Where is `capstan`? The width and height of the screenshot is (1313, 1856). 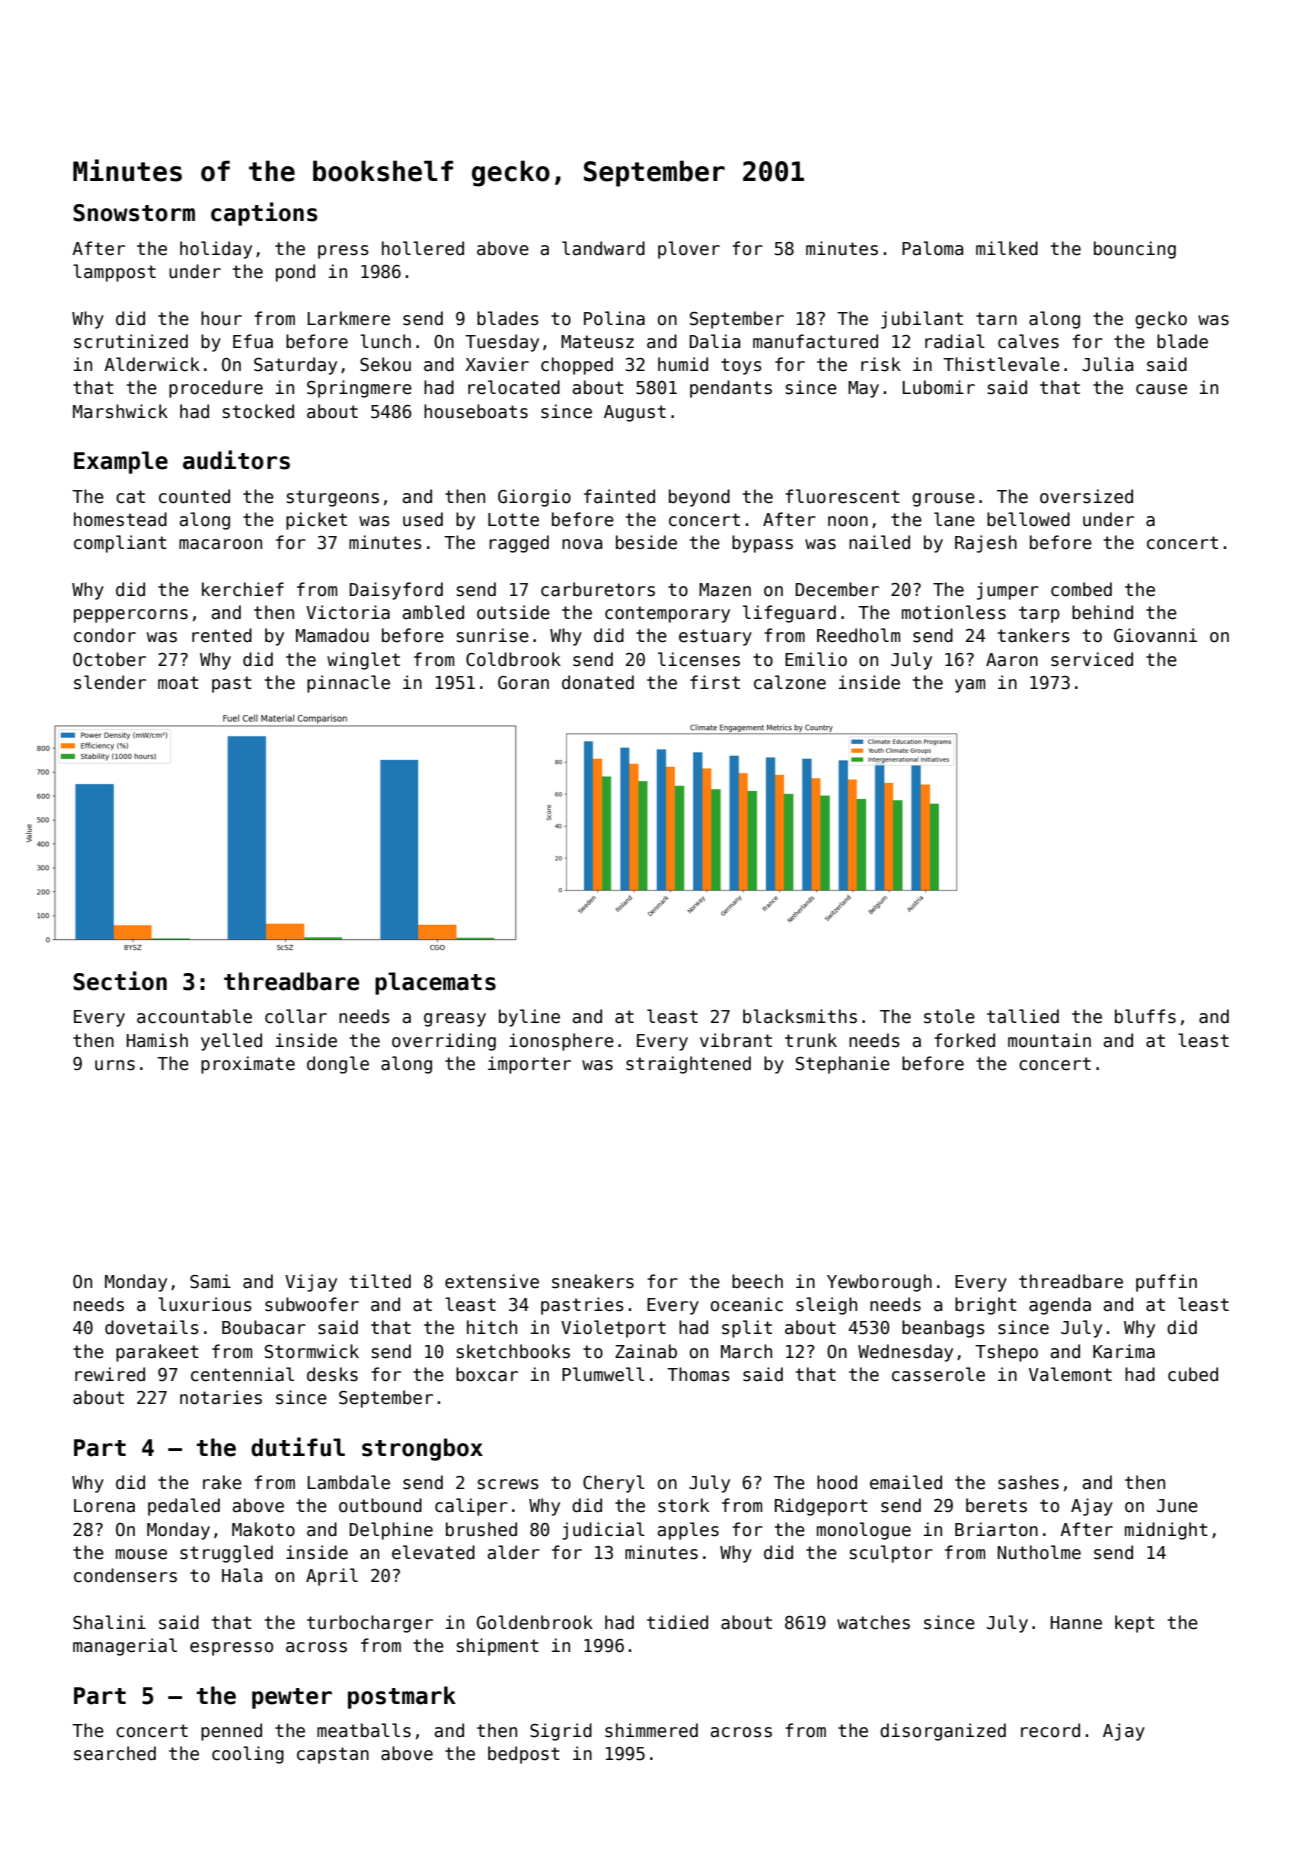 capstan is located at coordinates (333, 1755).
